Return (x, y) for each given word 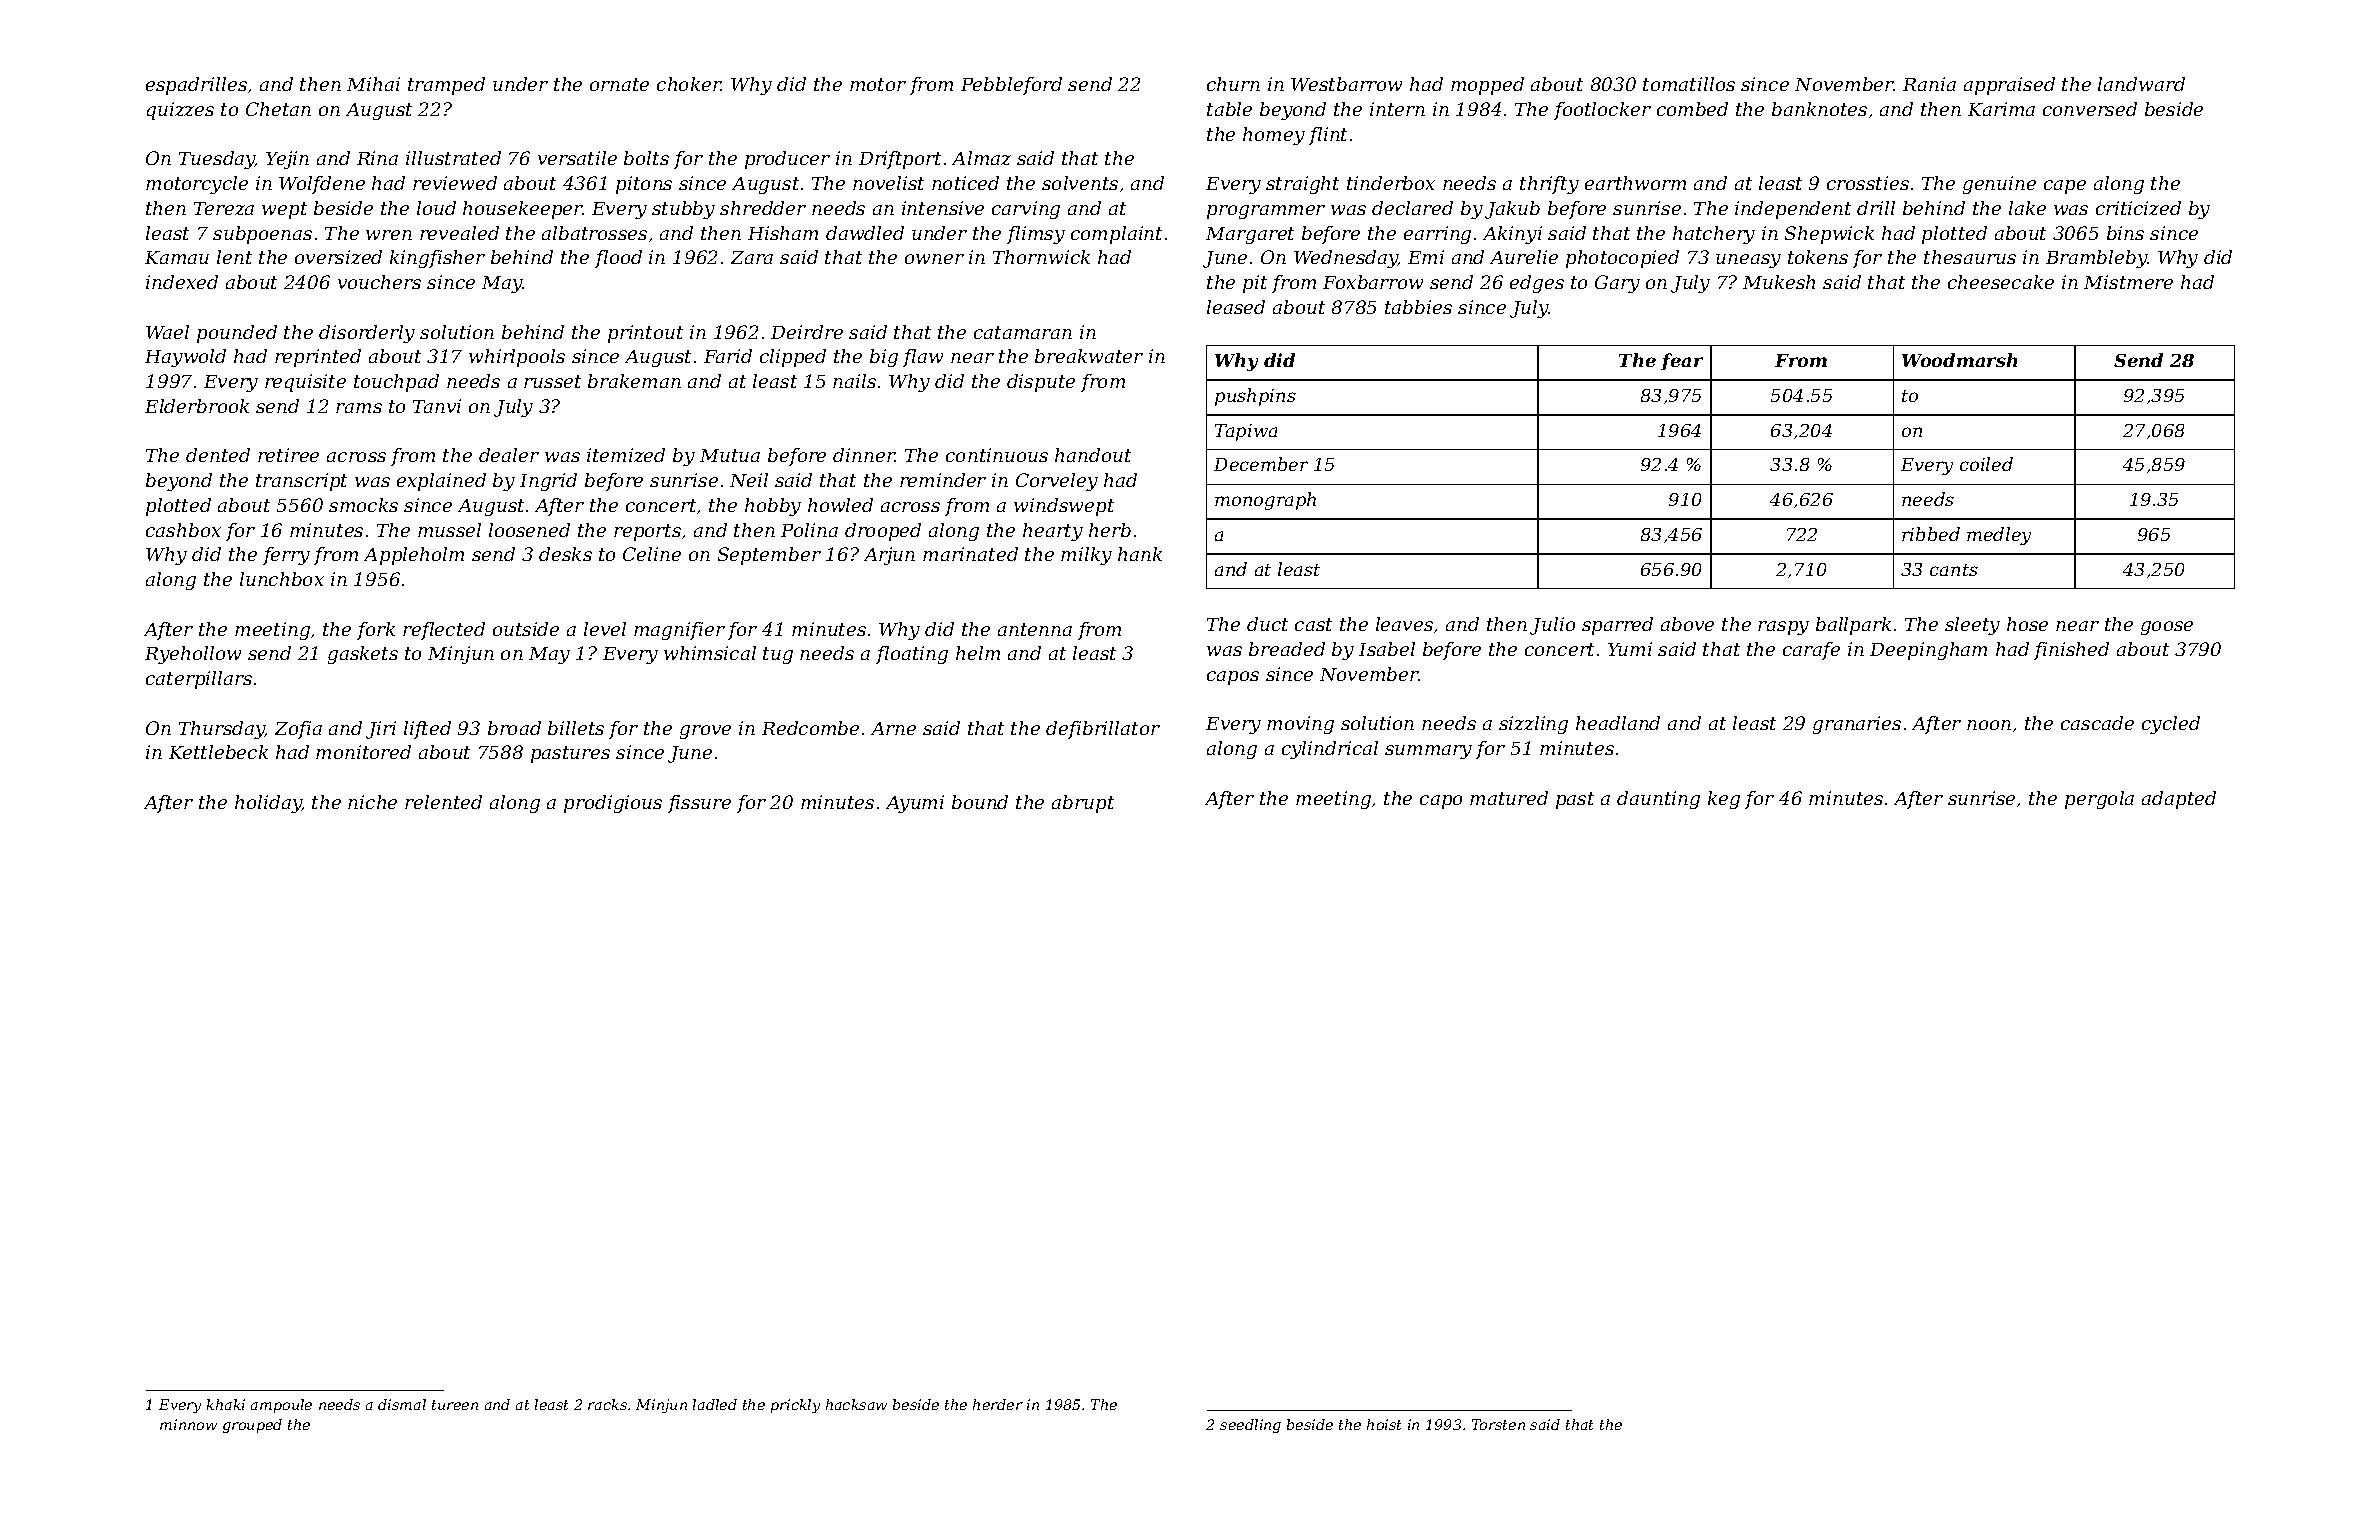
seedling (1250, 1426)
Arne (893, 728)
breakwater (1089, 356)
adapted (2179, 800)
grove (705, 732)
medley (1999, 536)
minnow (188, 1424)
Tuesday (217, 160)
